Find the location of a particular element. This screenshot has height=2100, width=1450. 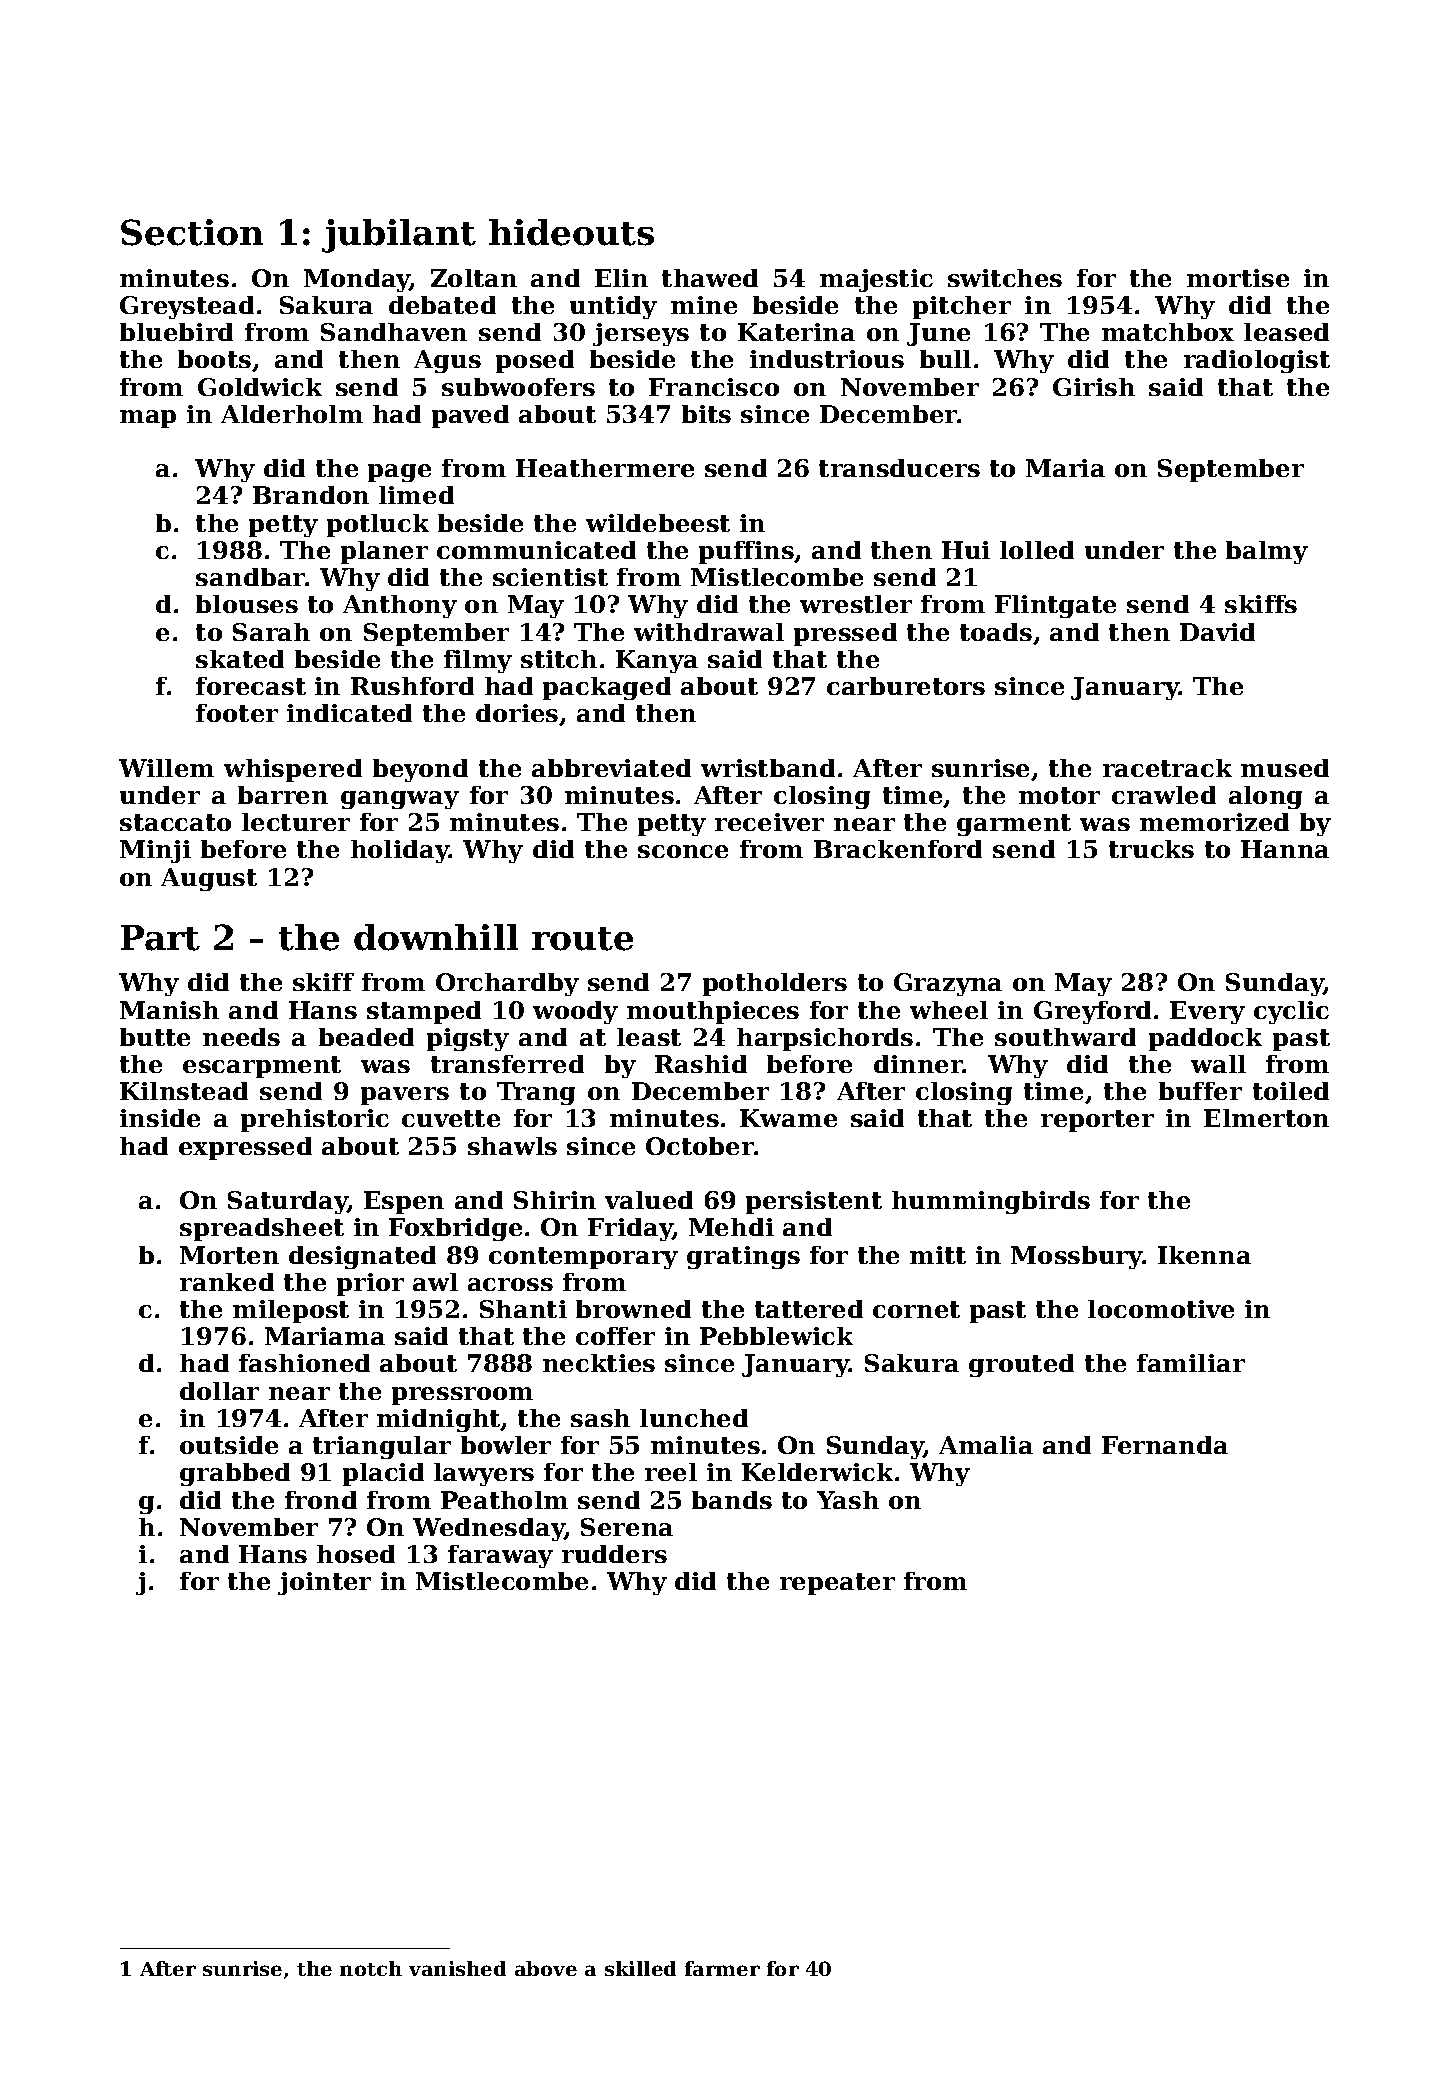

switches is located at coordinates (1005, 278).
